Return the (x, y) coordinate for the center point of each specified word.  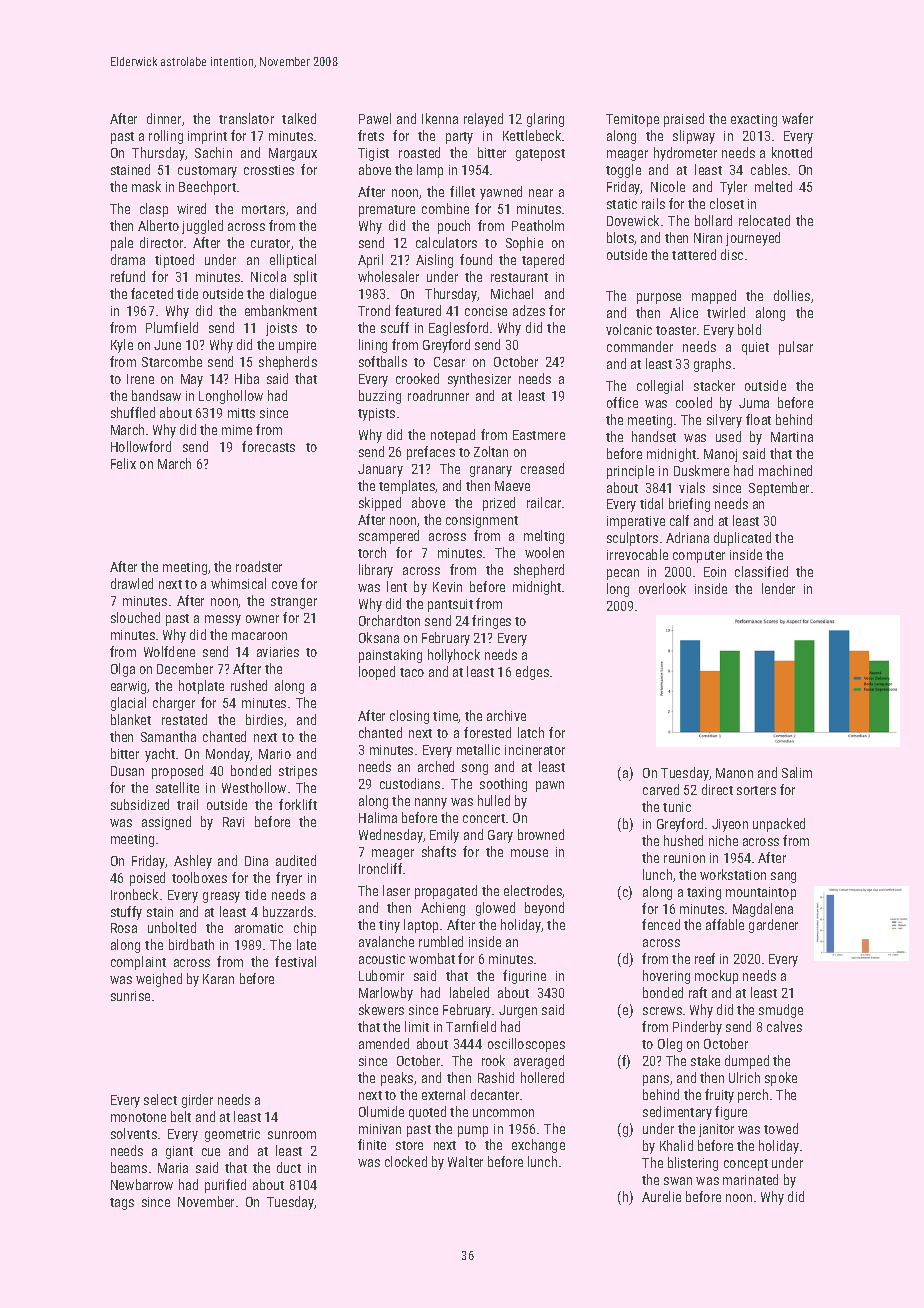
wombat (432, 958)
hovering (666, 977)
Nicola (268, 276)
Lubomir (381, 975)
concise (486, 311)
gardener (773, 926)
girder (197, 1101)
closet (727, 203)
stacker (714, 385)
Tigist (373, 154)
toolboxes (199, 877)
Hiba (247, 378)
